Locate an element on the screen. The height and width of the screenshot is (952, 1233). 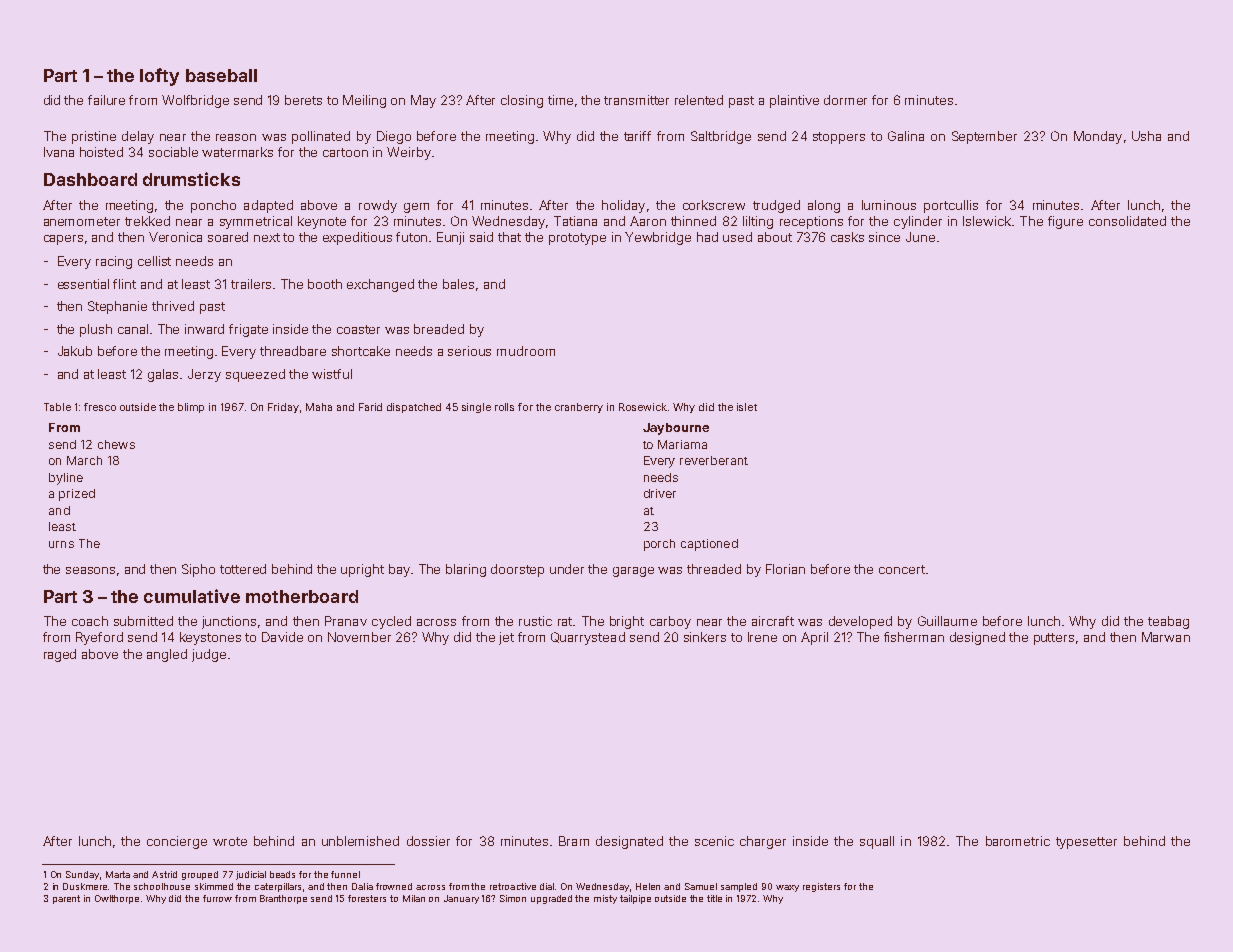
Helen is located at coordinates (648, 886).
